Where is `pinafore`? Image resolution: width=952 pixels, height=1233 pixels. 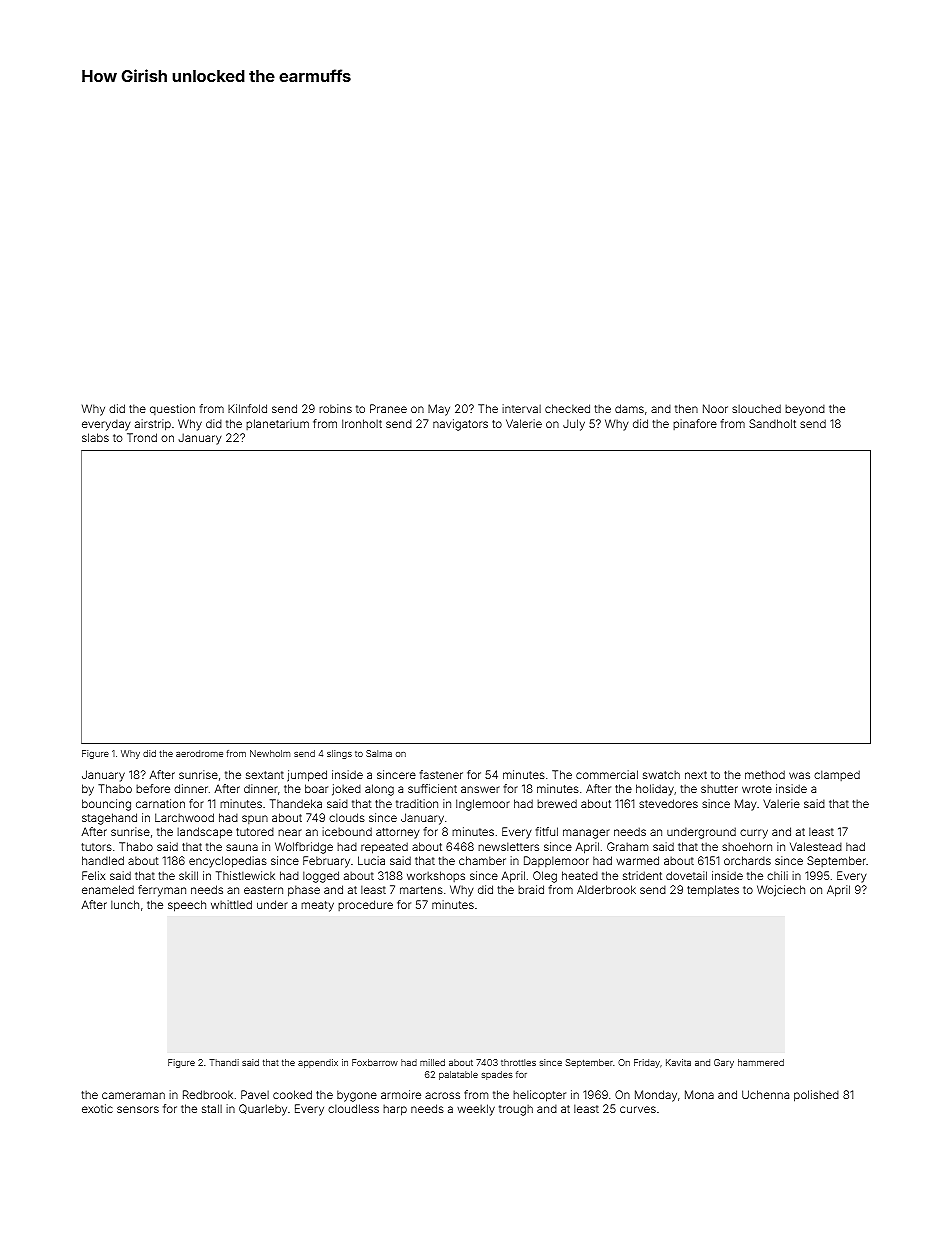 pinafore is located at coordinates (695, 424).
